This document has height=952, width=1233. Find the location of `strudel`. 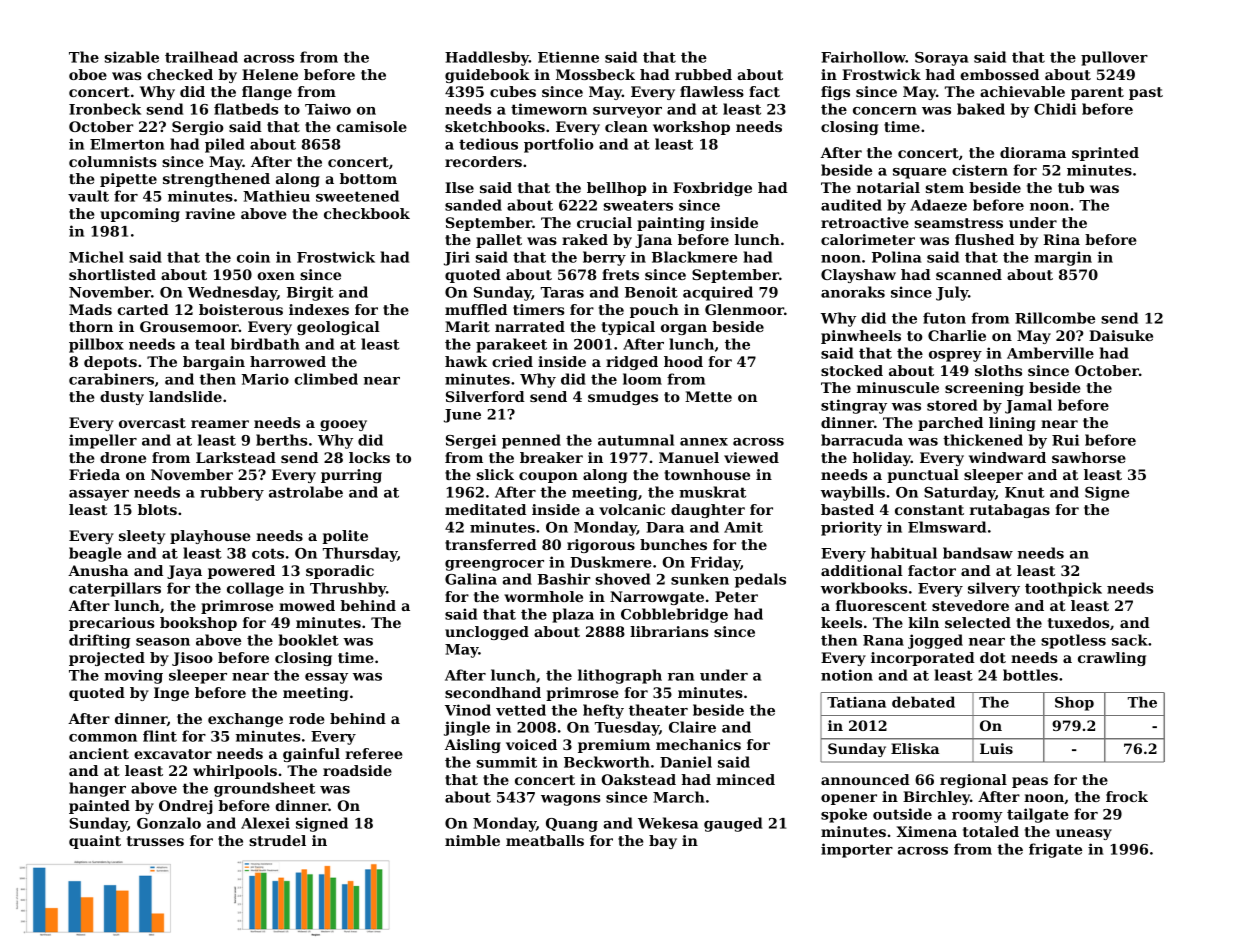

strudel is located at coordinates (277, 840).
